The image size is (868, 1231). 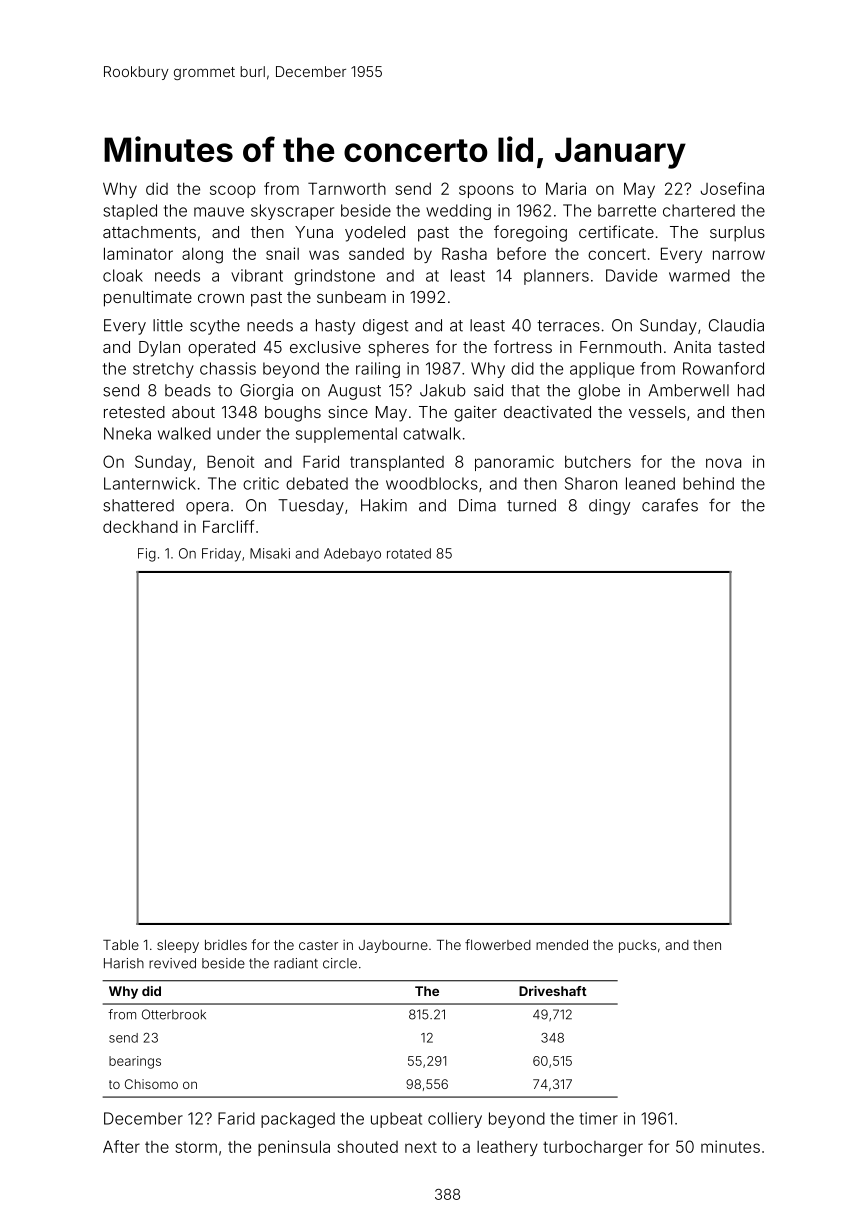 What do you see at coordinates (409, 553) in the screenshot?
I see `rotated` at bounding box center [409, 553].
